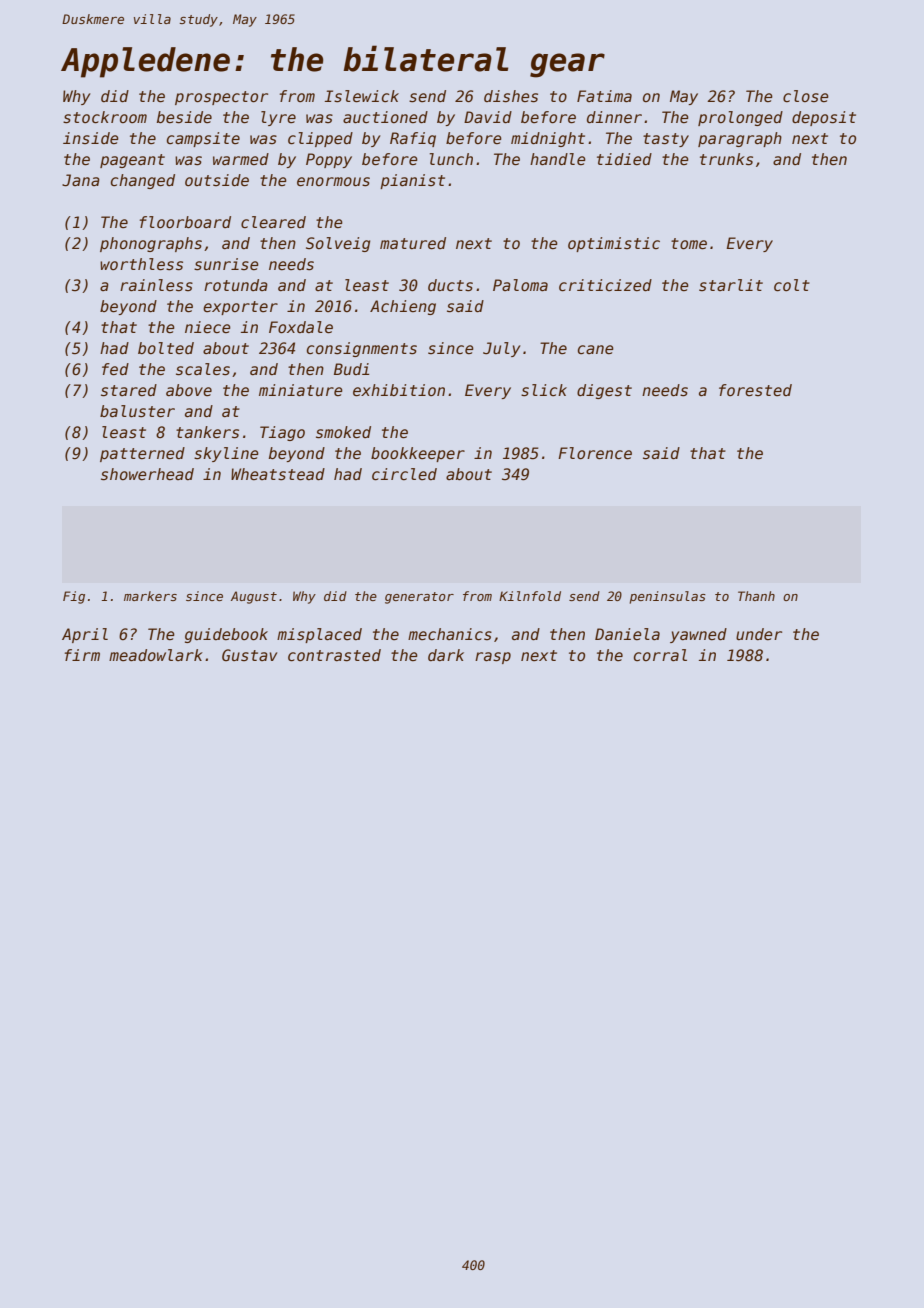 The image size is (924, 1308). What do you see at coordinates (595, 453) in the page?
I see `Florence` at bounding box center [595, 453].
